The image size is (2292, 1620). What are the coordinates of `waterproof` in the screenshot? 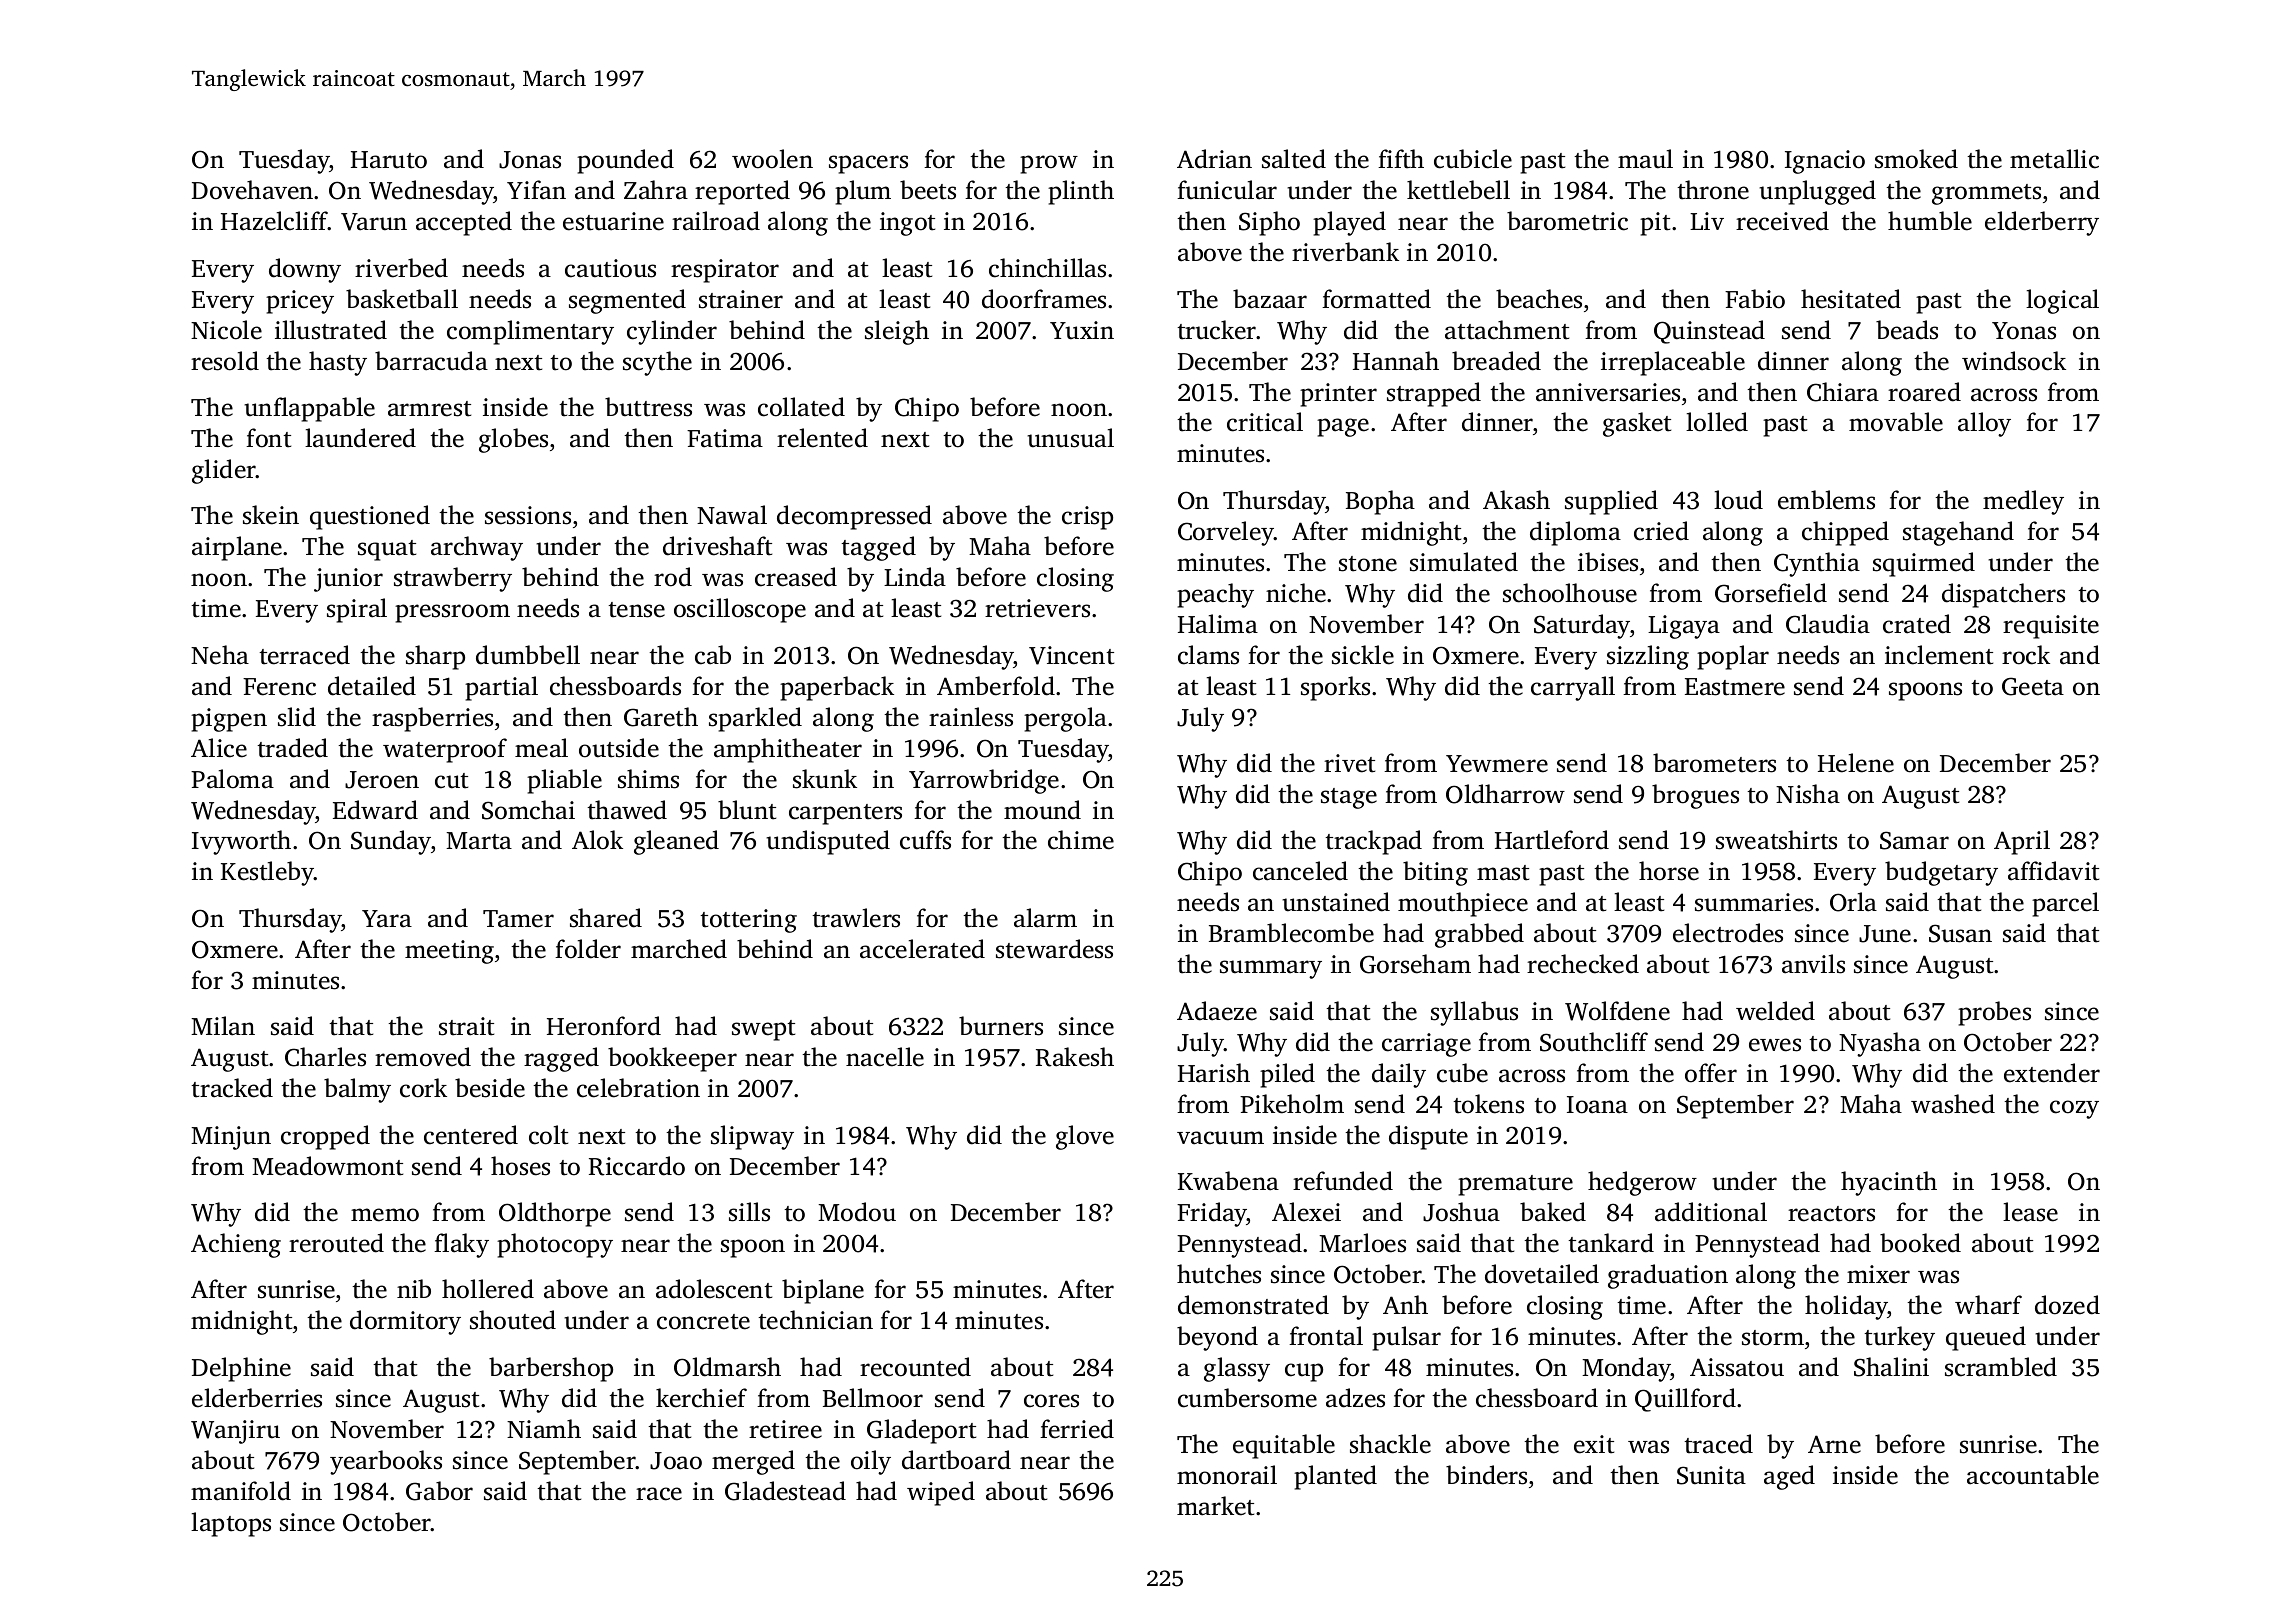 It's located at (445, 750).
